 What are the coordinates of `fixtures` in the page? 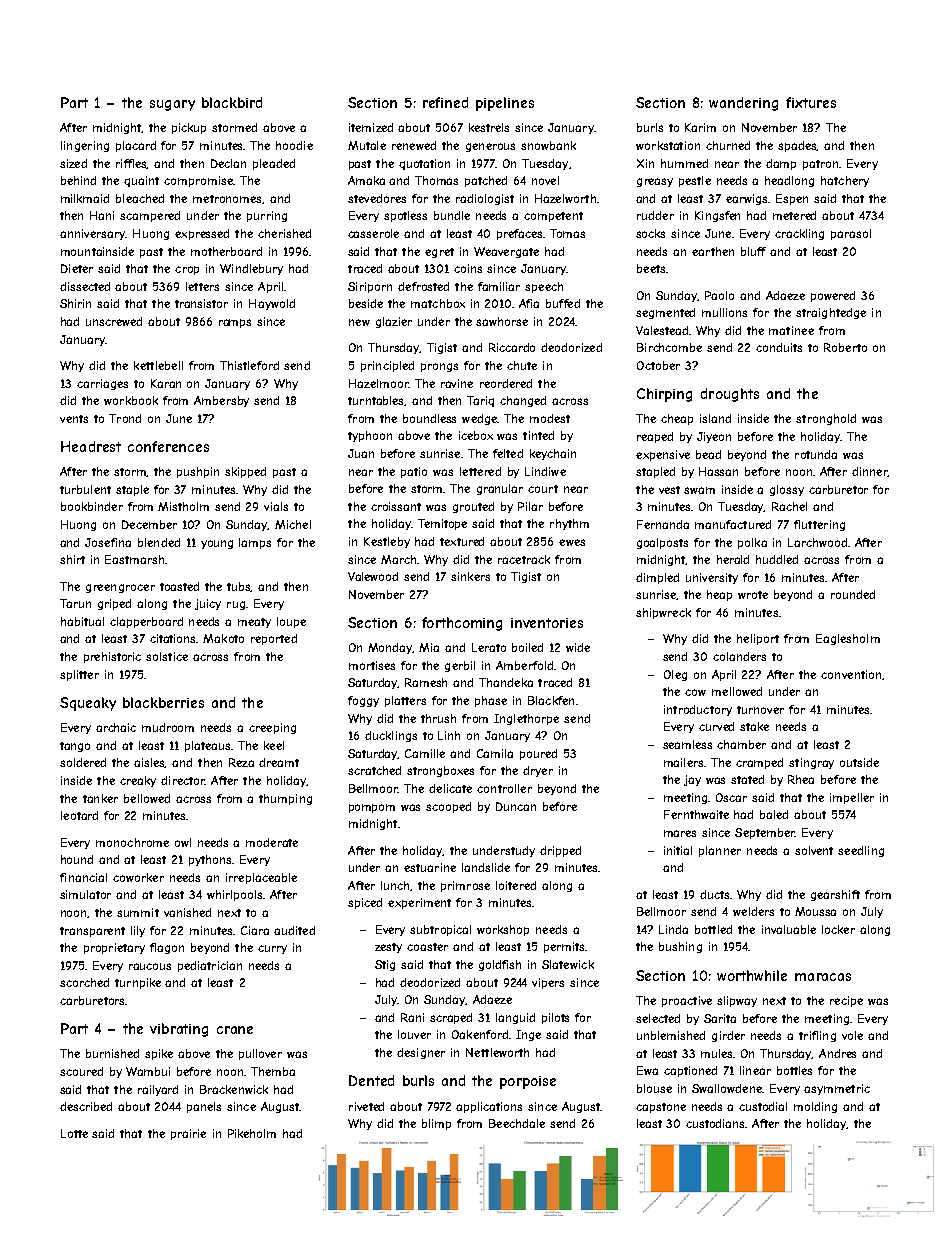 It's located at (811, 102).
